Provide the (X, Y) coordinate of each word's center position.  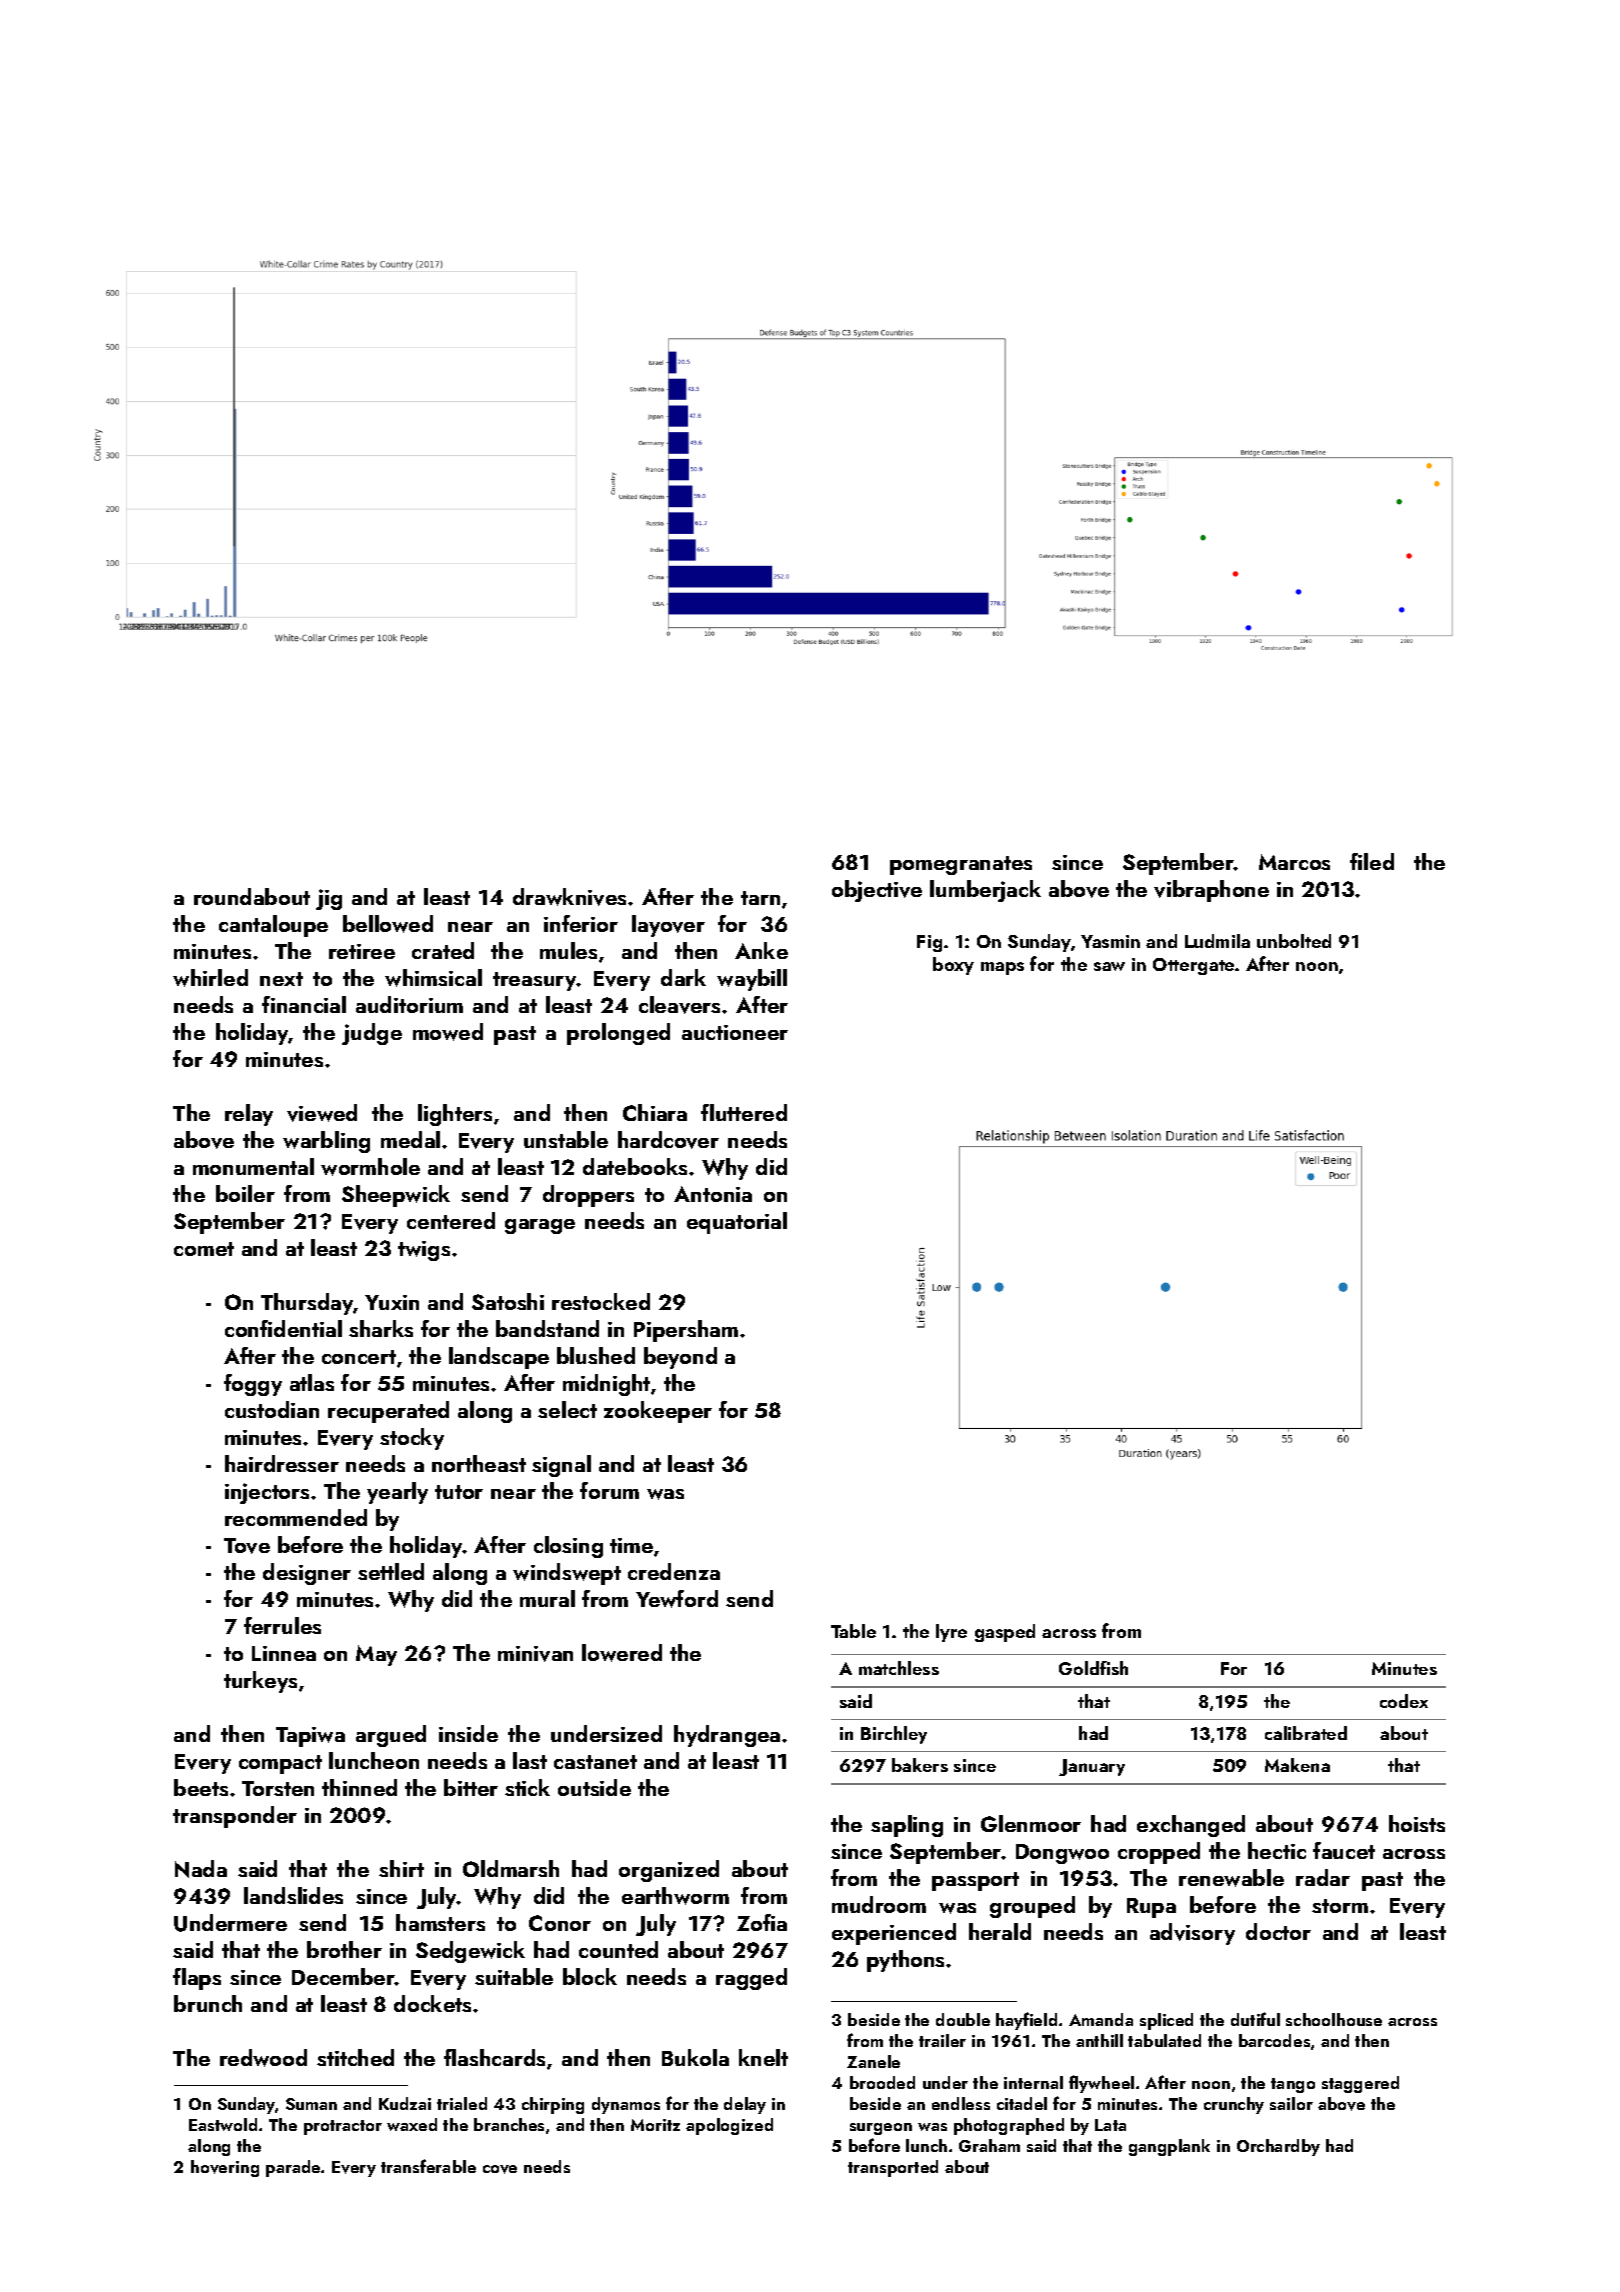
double (963, 2019)
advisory (1192, 1934)
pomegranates (961, 865)
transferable (428, 2166)
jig (329, 899)
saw (1109, 966)
